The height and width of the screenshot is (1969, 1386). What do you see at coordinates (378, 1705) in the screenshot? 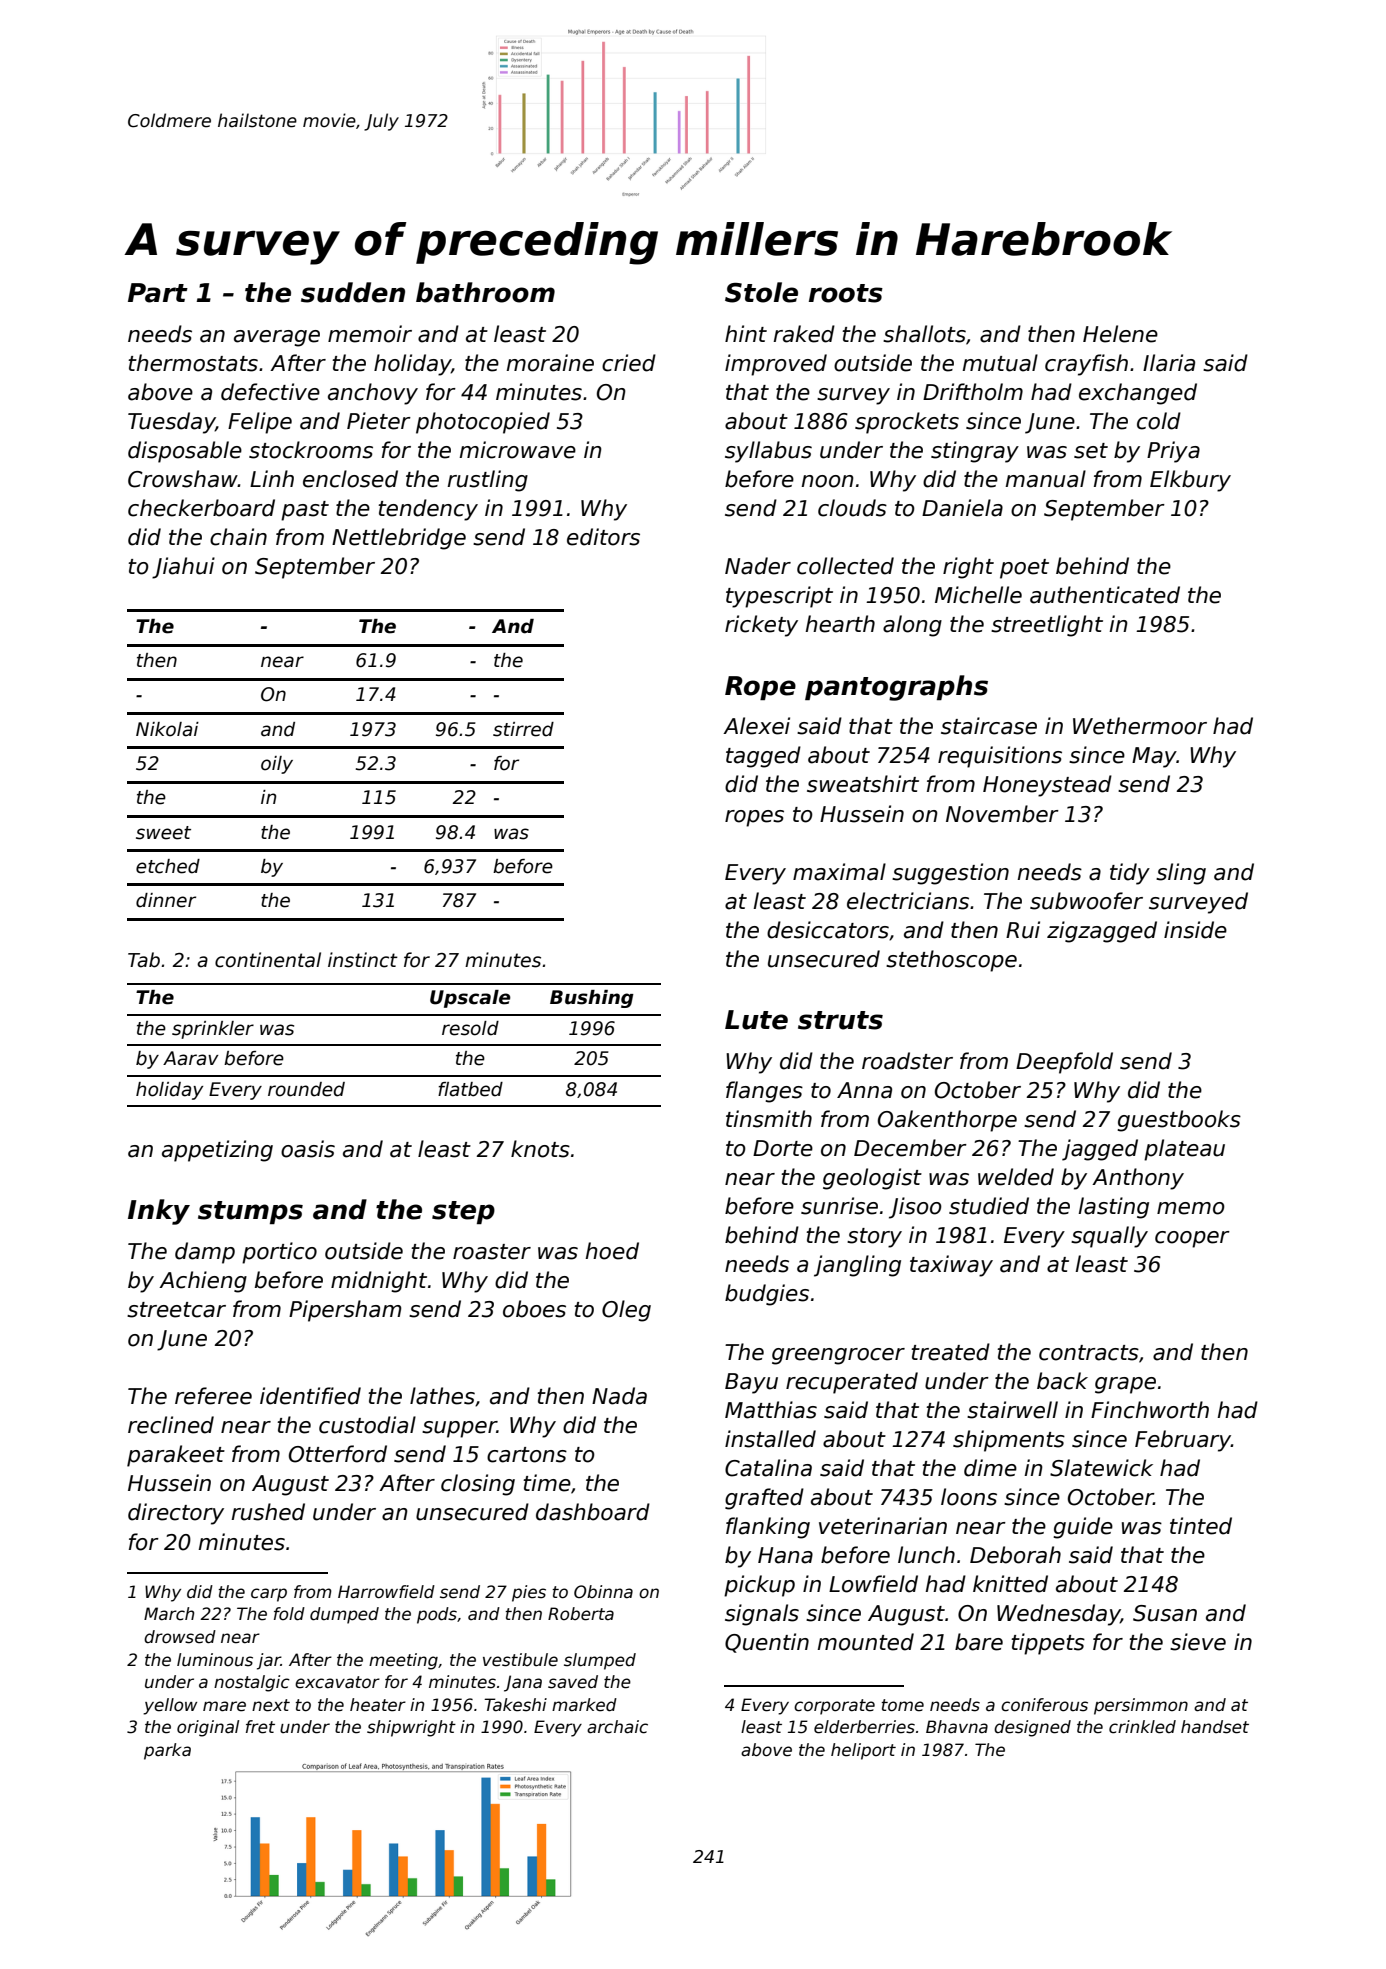
I see `heater` at bounding box center [378, 1705].
